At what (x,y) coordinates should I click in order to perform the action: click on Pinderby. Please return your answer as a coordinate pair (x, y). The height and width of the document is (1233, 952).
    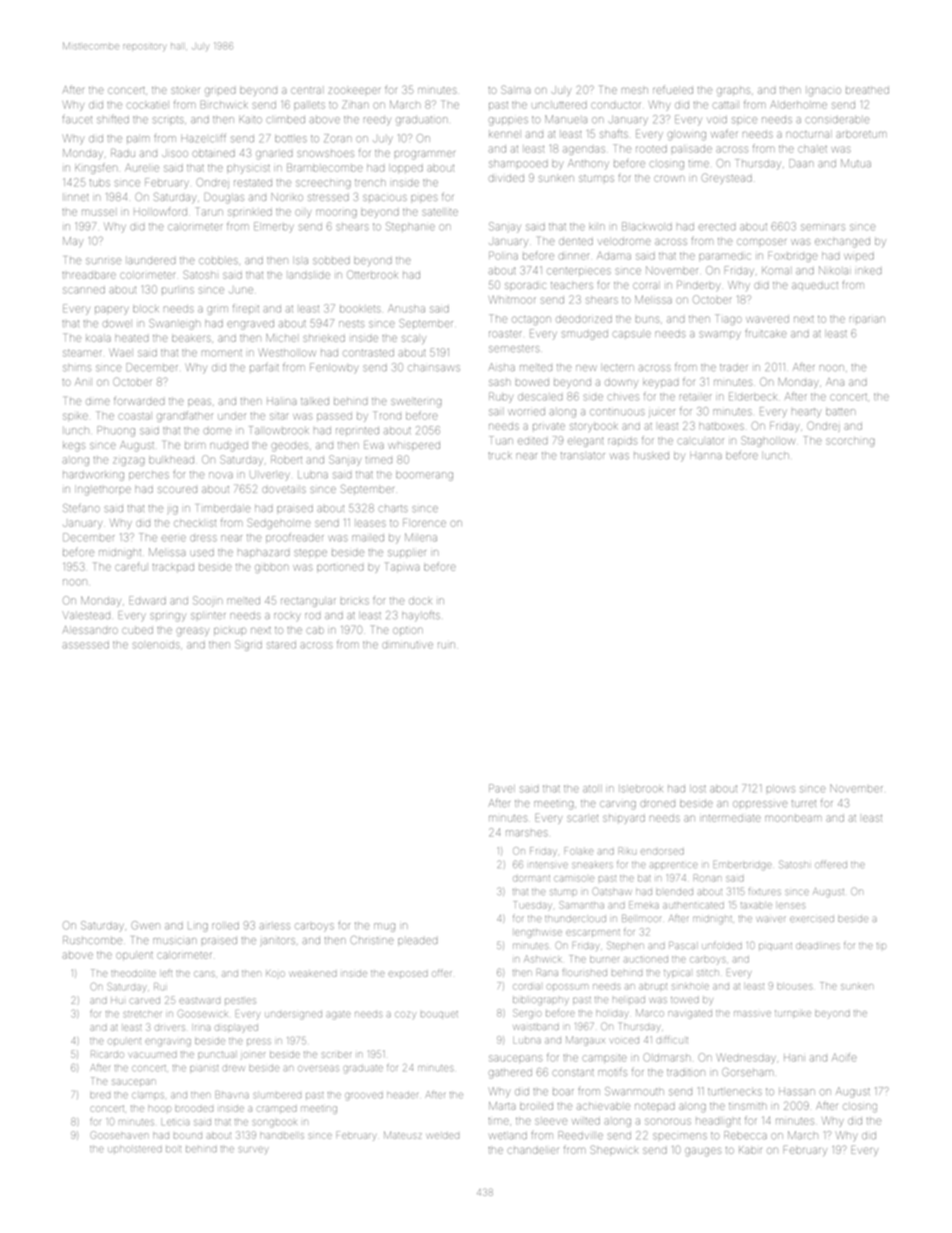
    Looking at the image, I should click on (698, 286).
